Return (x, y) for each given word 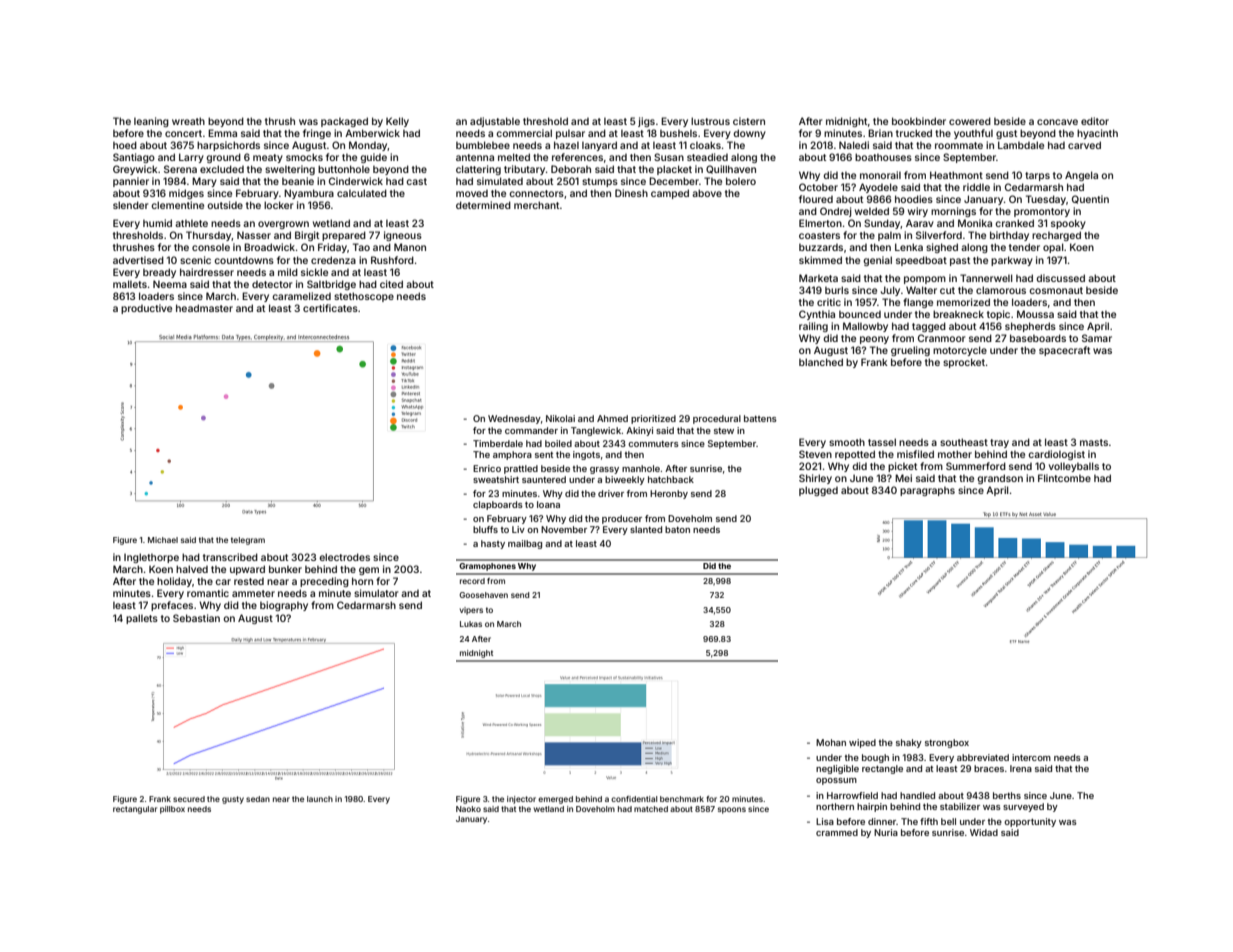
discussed (1060, 278)
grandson (1000, 479)
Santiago (134, 158)
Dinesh (631, 193)
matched (651, 809)
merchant (537, 205)
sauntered (544, 479)
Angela (1081, 176)
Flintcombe (1064, 478)
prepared (344, 236)
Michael (163, 540)
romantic (208, 593)
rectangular (135, 810)
